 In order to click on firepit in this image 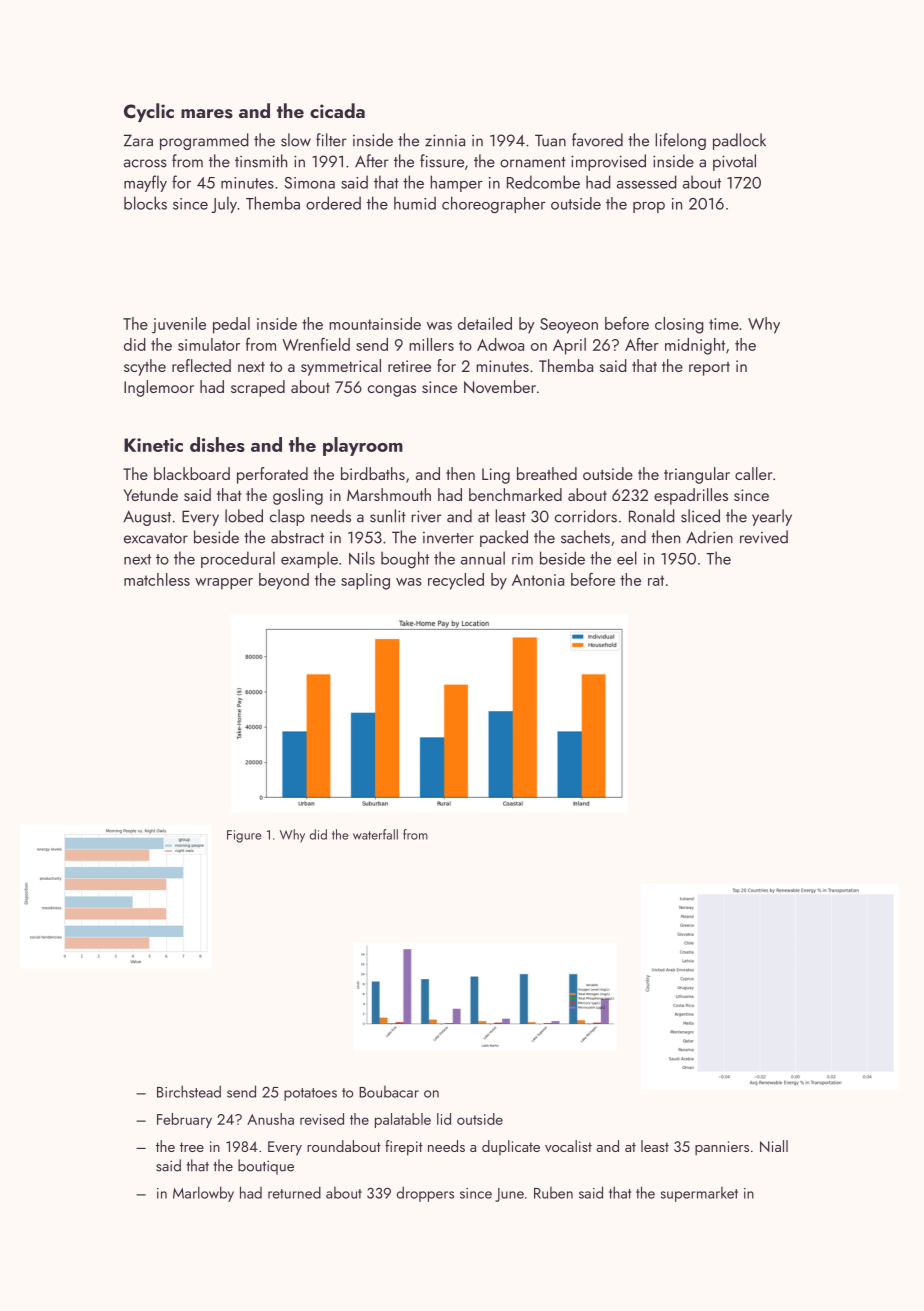, I will do `click(404, 1148)`.
